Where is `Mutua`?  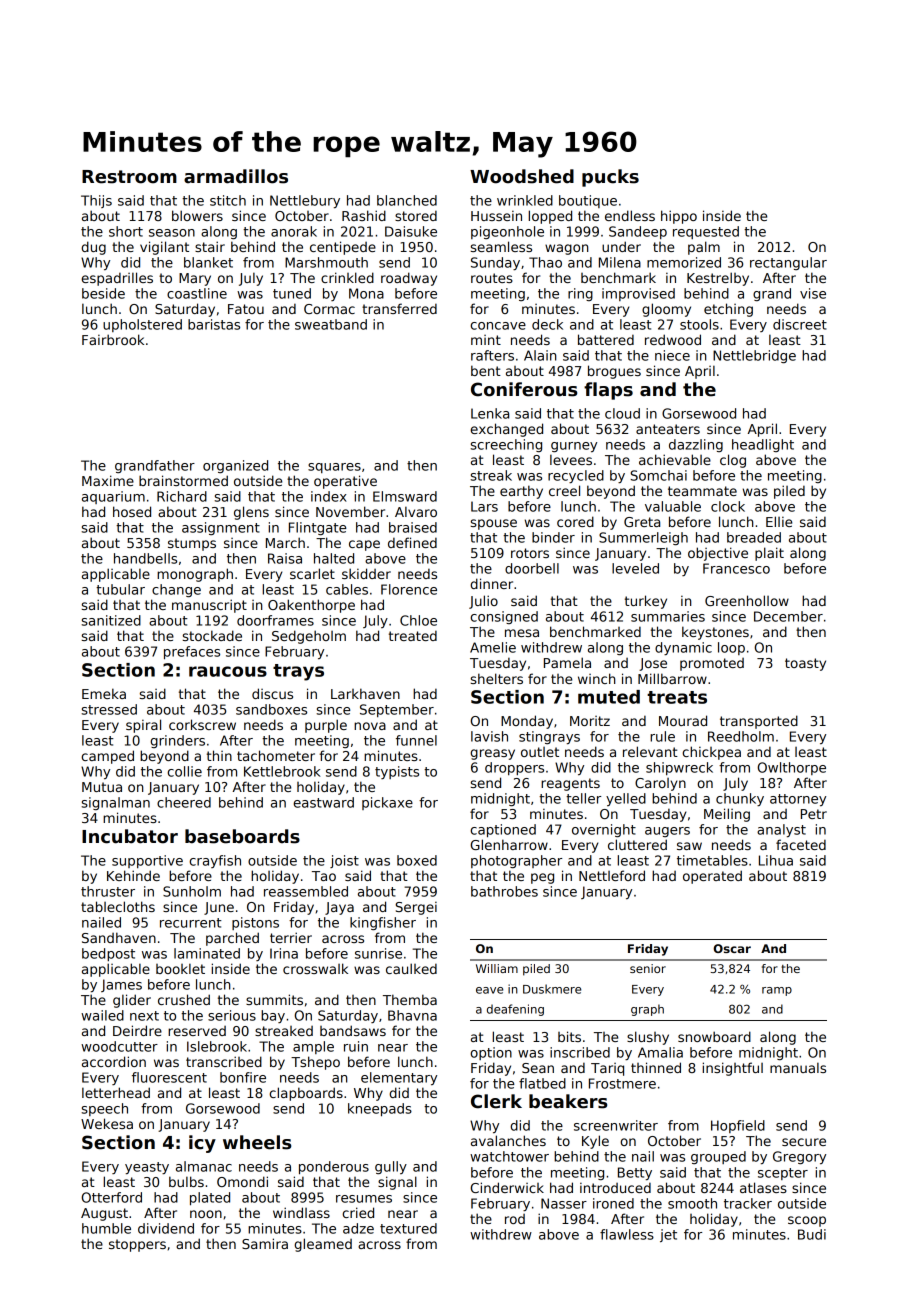
Mutua is located at coordinates (102, 787).
